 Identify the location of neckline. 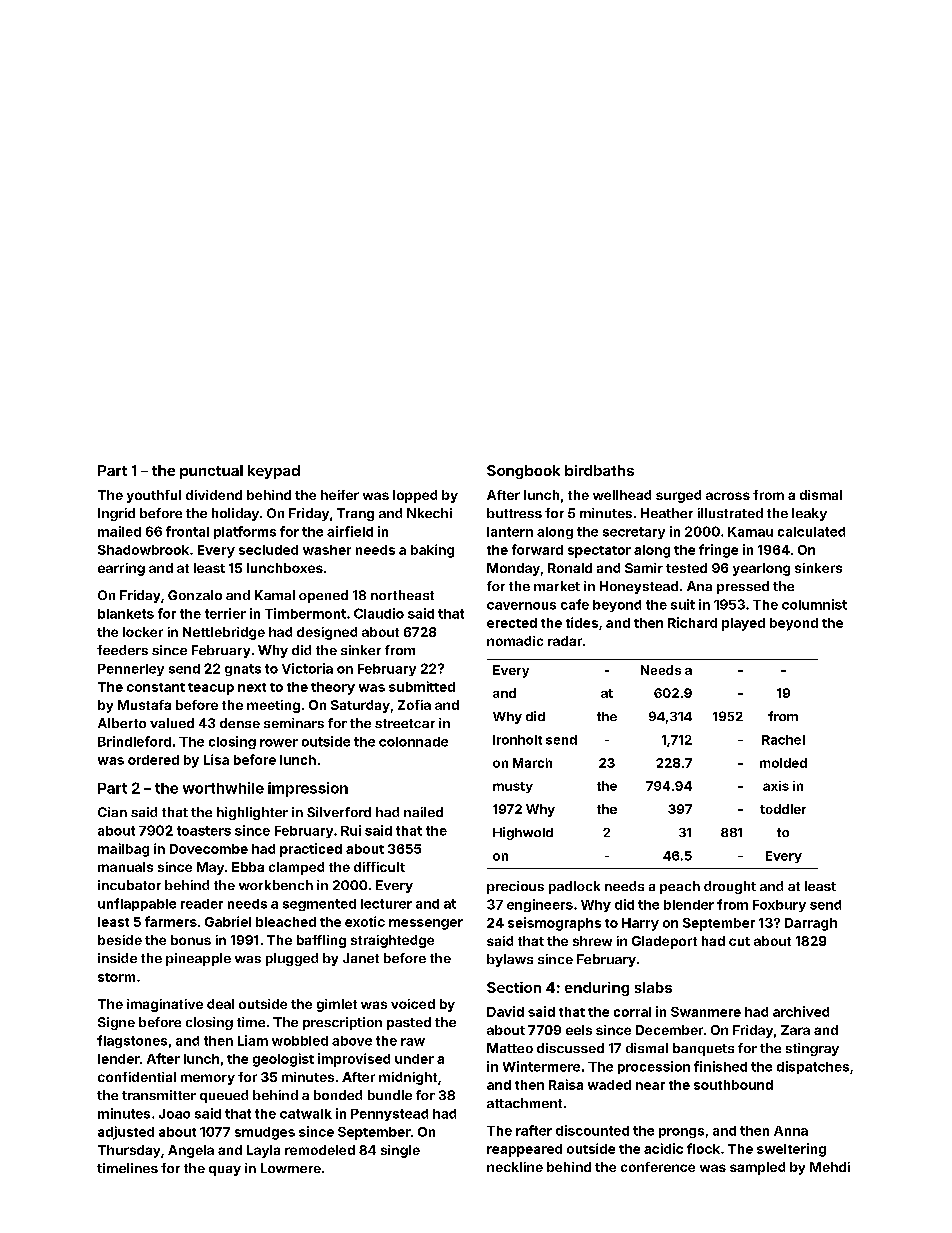
(515, 1167).
